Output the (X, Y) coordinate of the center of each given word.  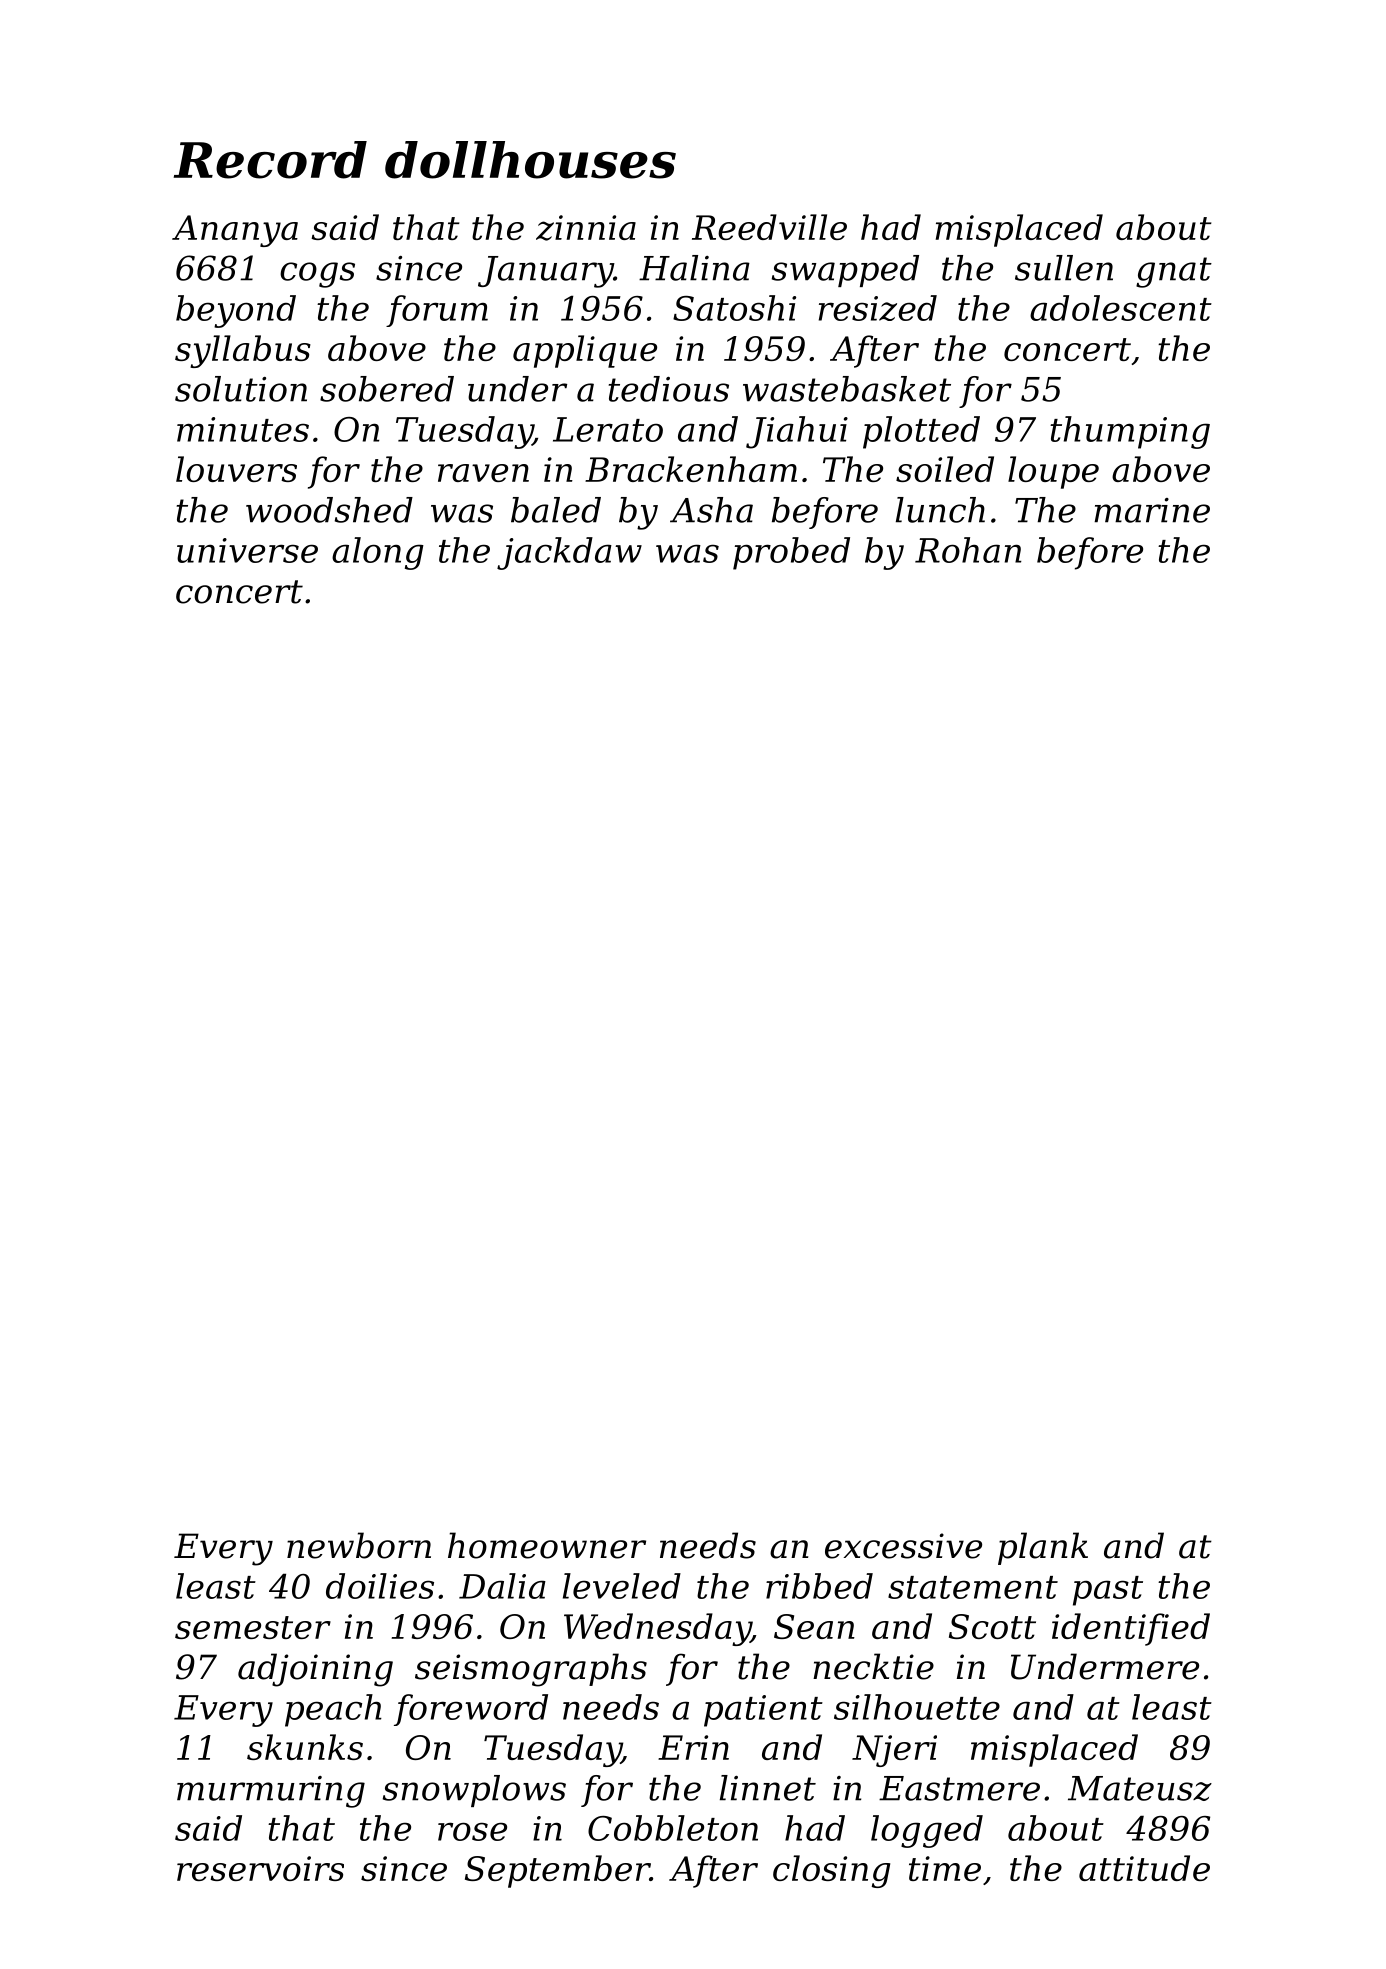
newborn (359, 1545)
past (1108, 1591)
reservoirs (260, 1868)
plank (1043, 1548)
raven (483, 473)
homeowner (547, 1545)
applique (585, 351)
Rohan (968, 550)
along (378, 553)
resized (878, 308)
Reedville (769, 227)
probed (791, 553)
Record (270, 160)
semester (253, 1627)
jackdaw (569, 553)
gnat (1174, 272)
